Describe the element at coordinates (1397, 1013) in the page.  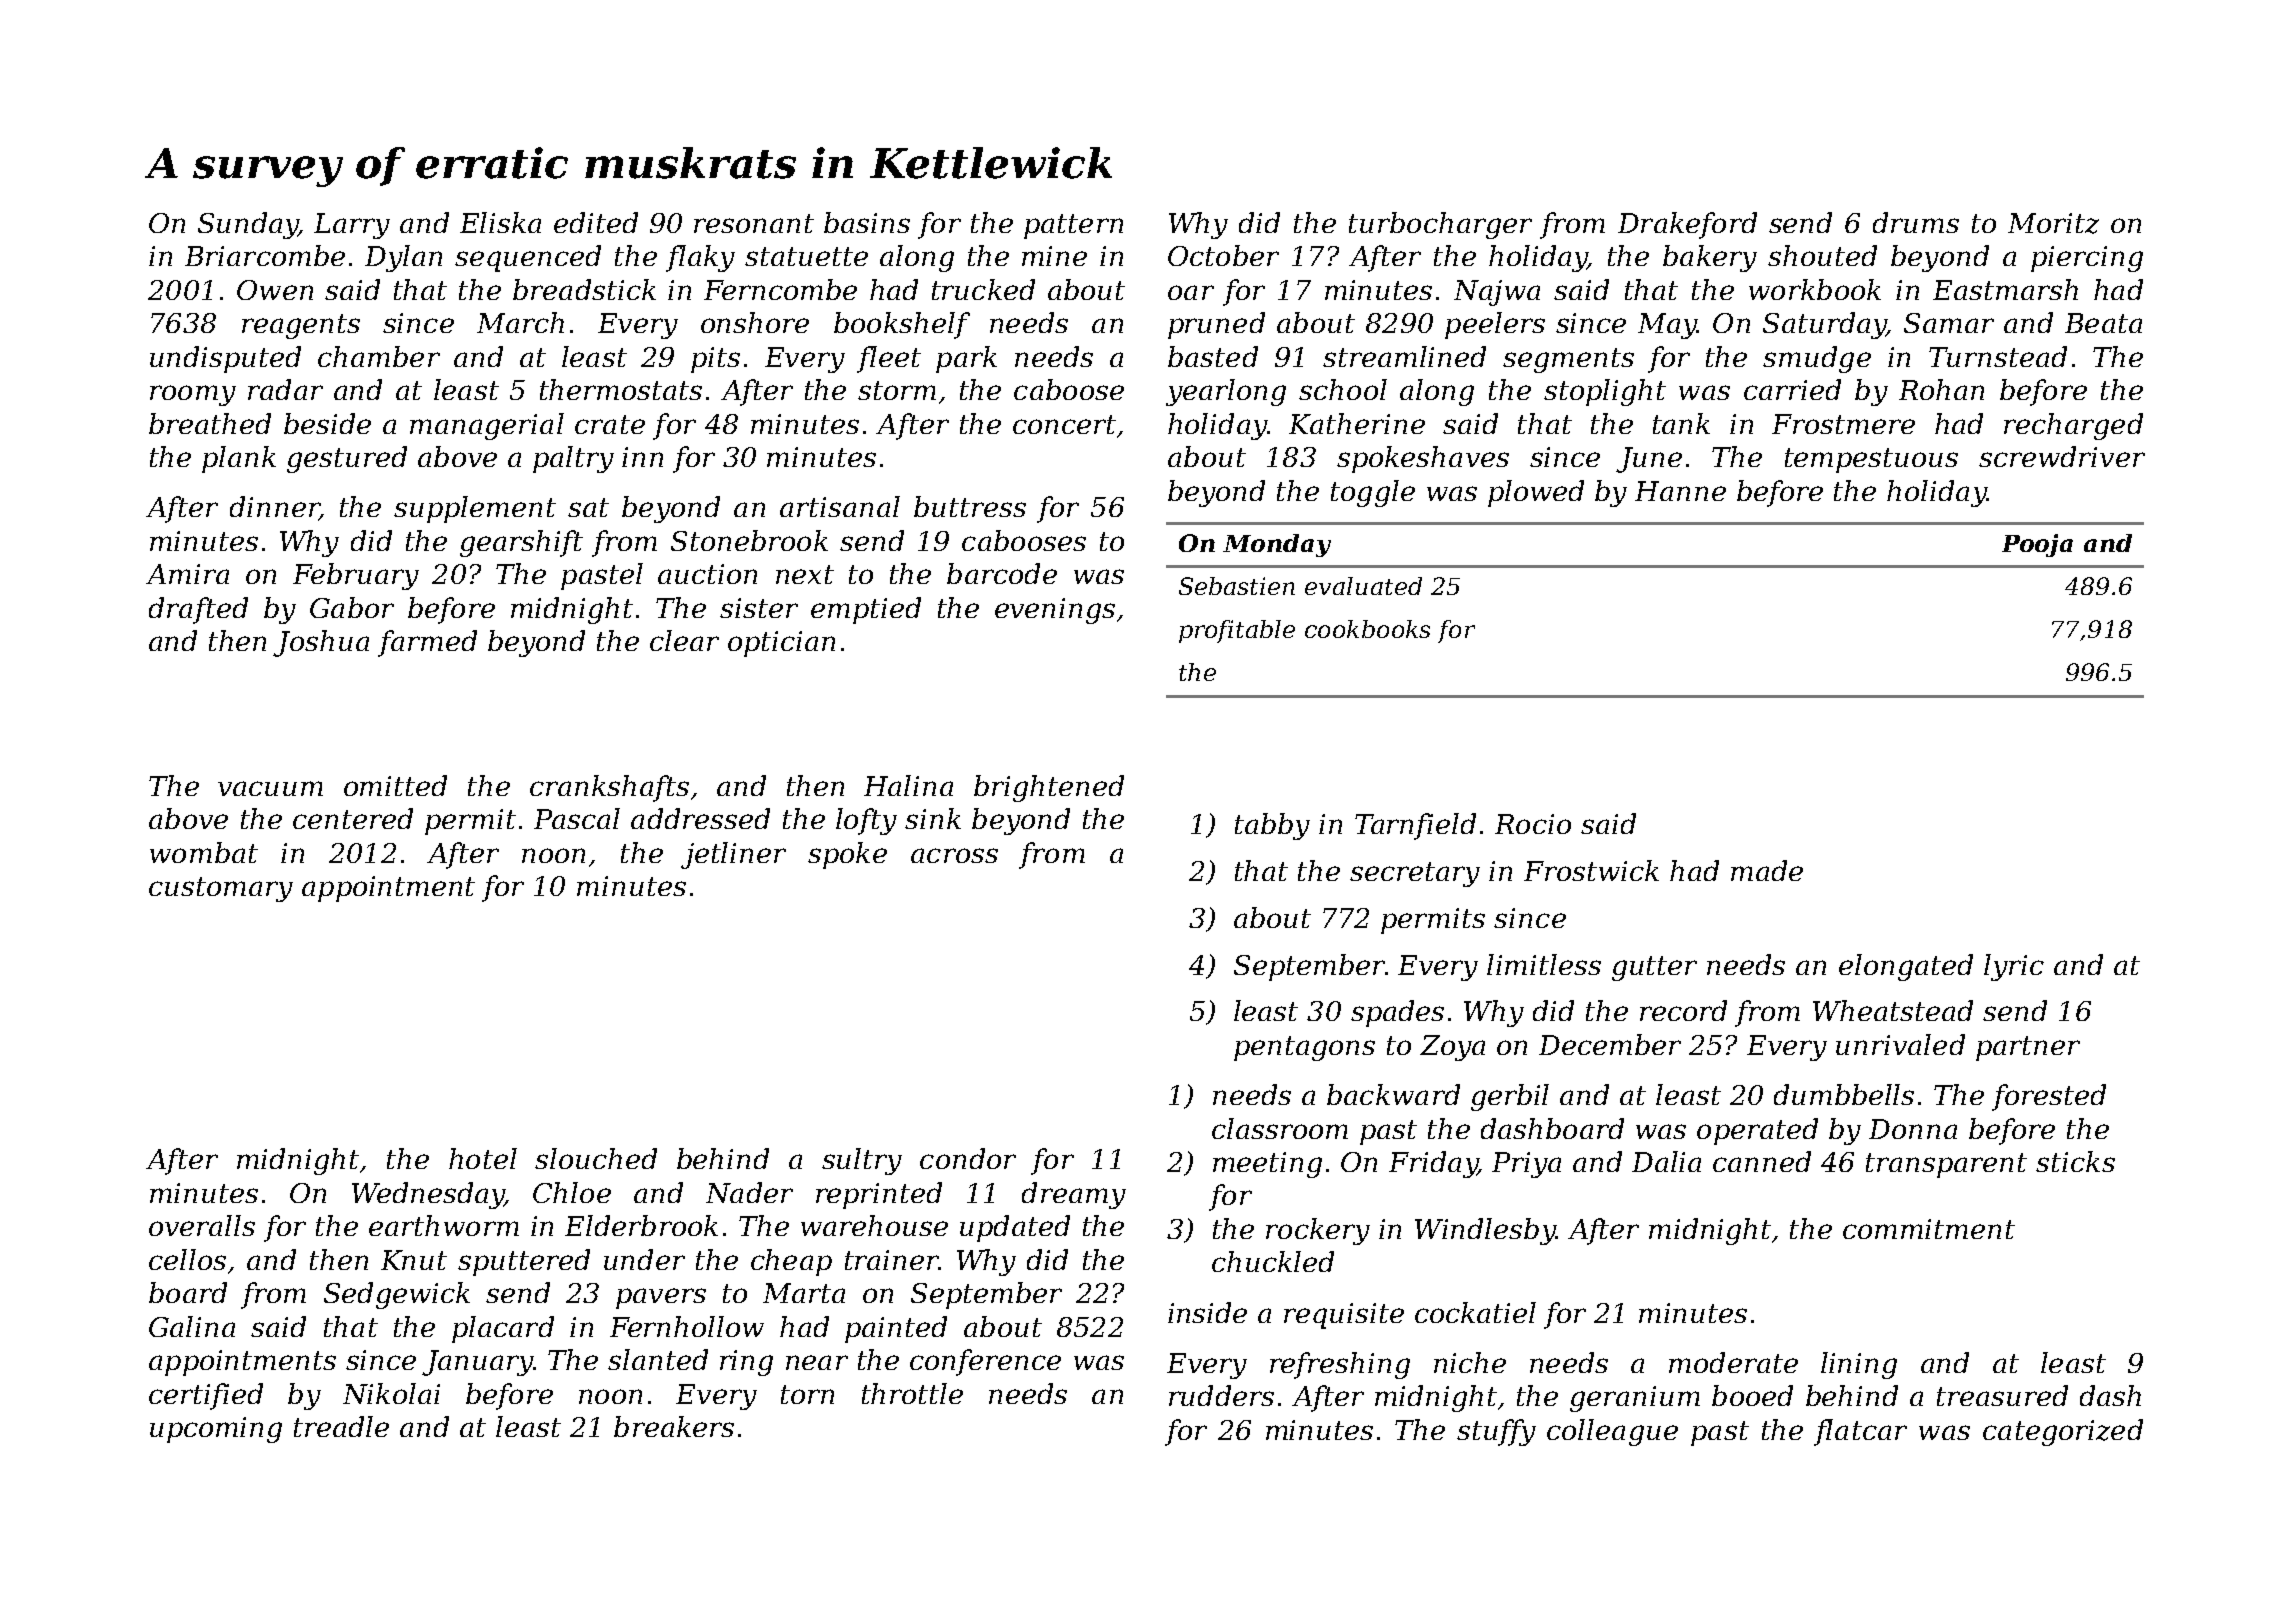
I see `spades` at that location.
